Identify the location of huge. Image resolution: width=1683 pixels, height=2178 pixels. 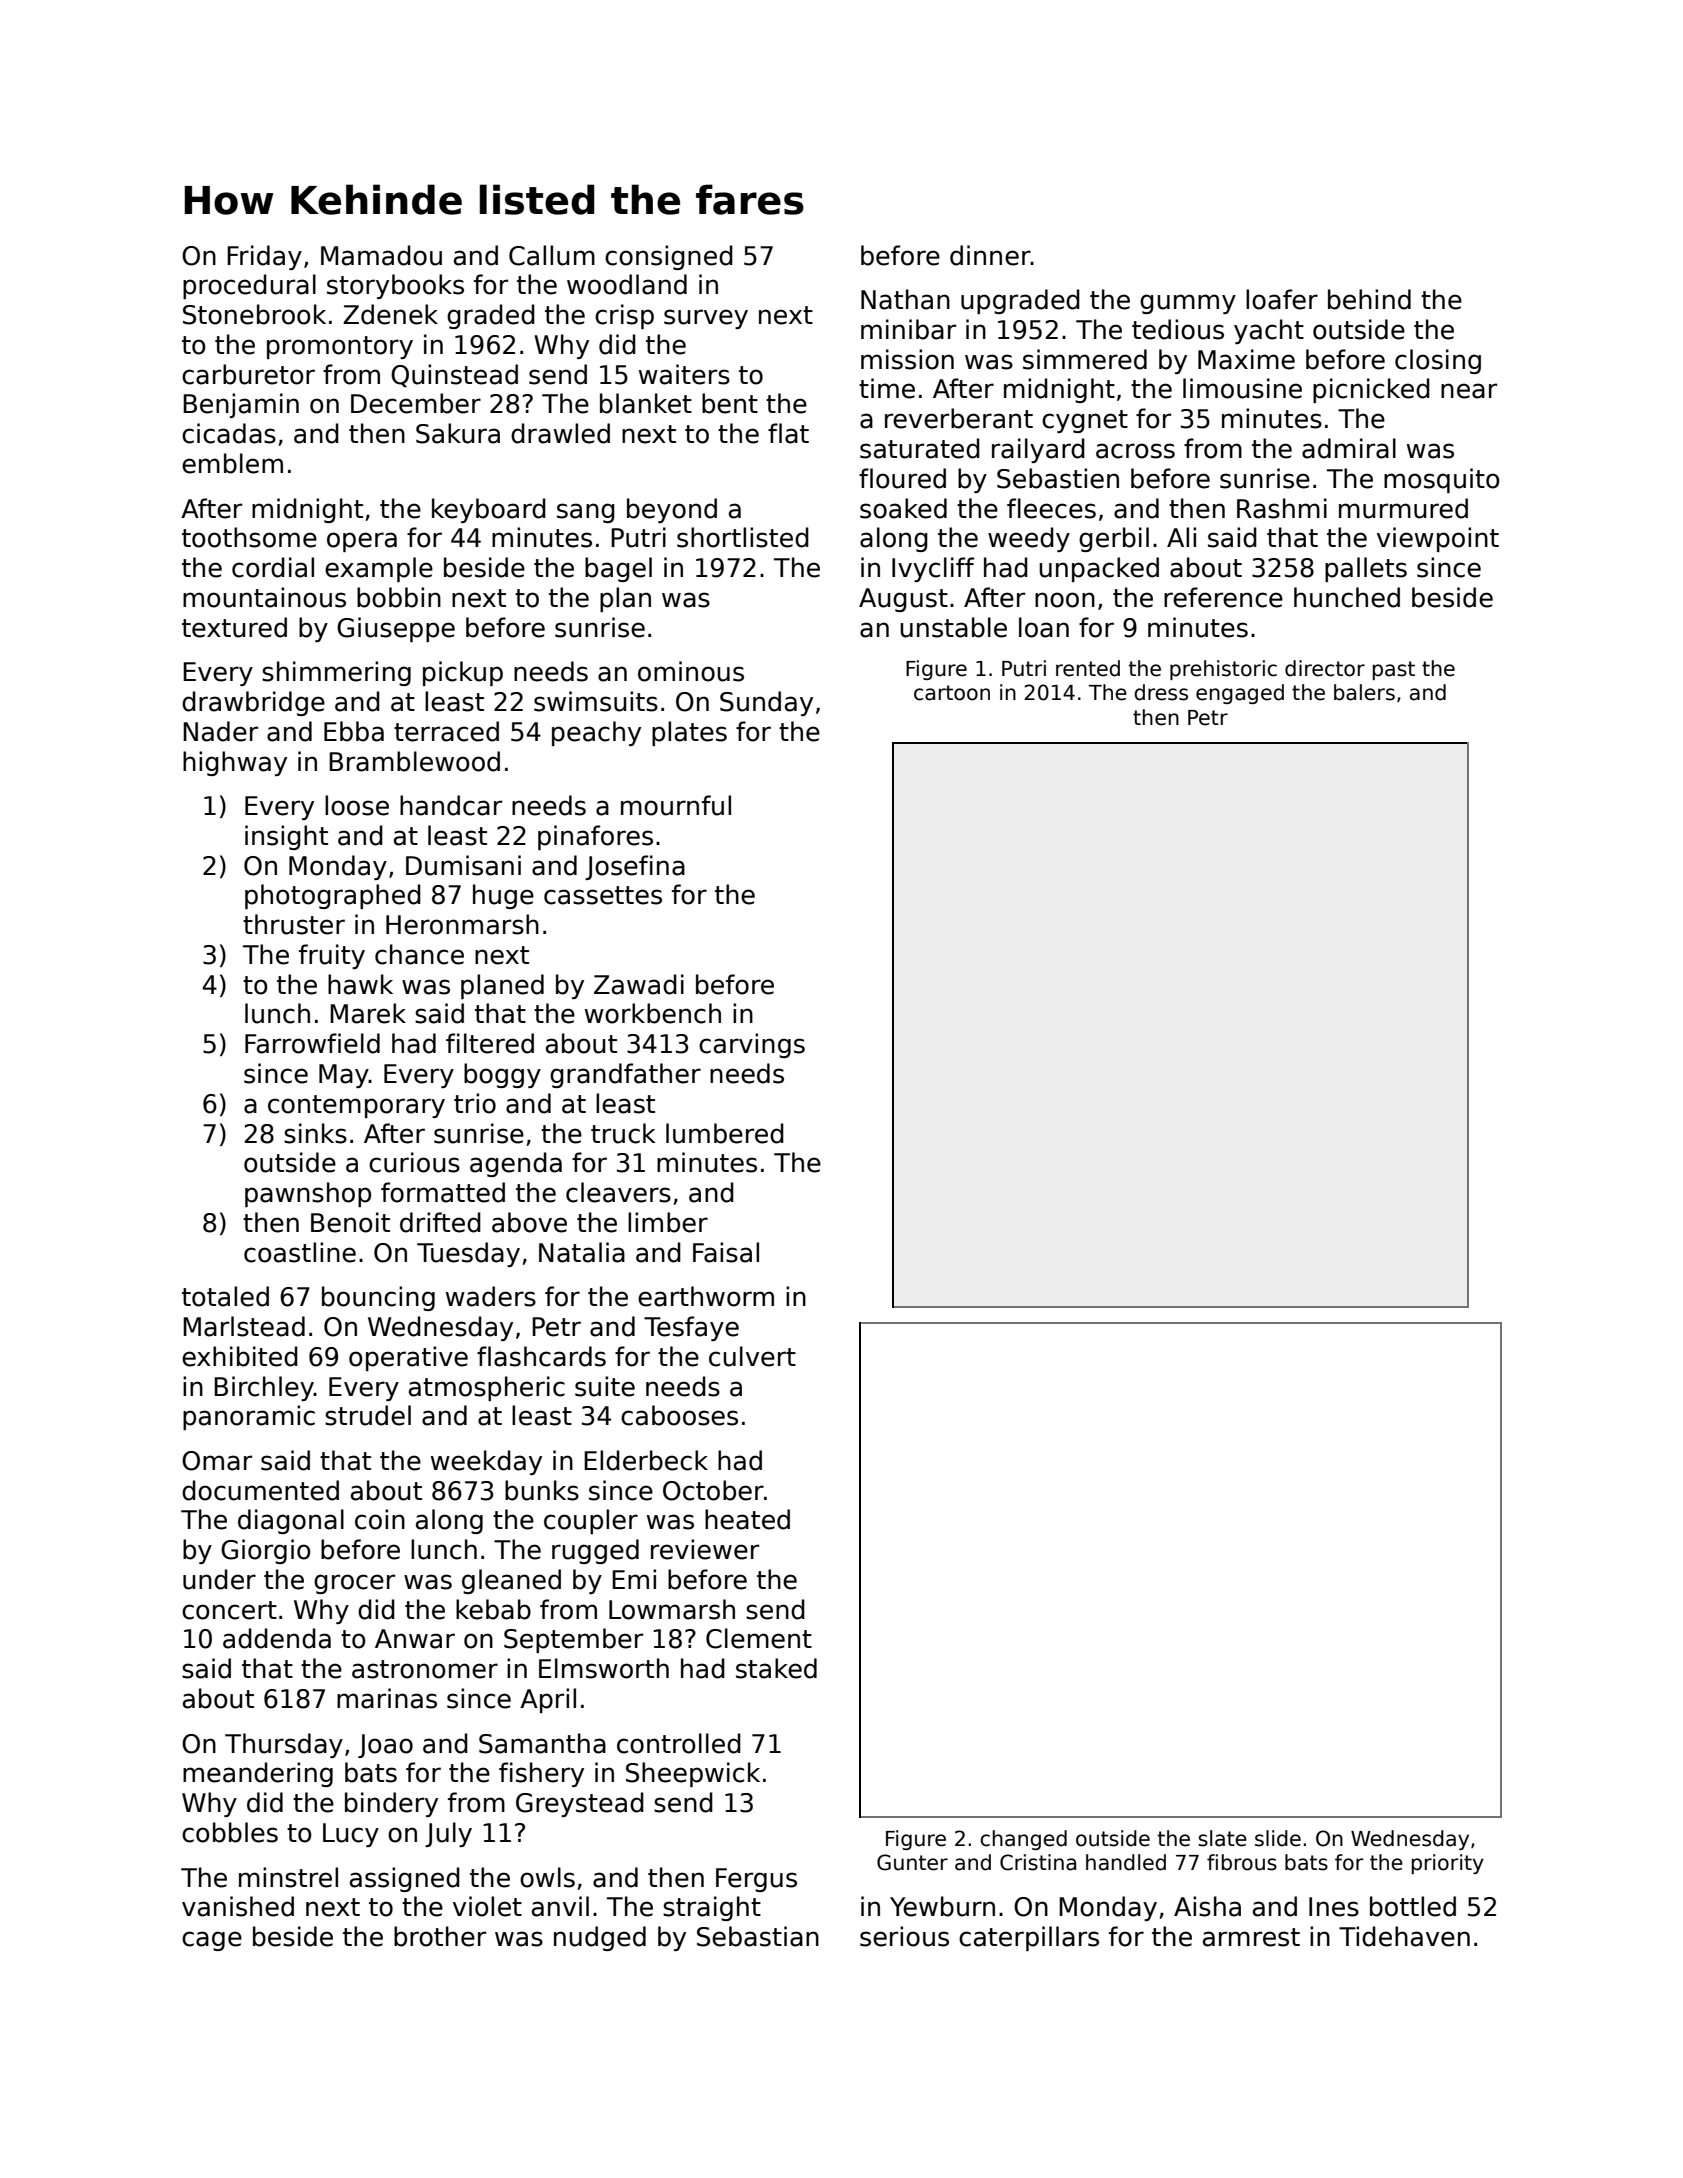
(503, 896).
